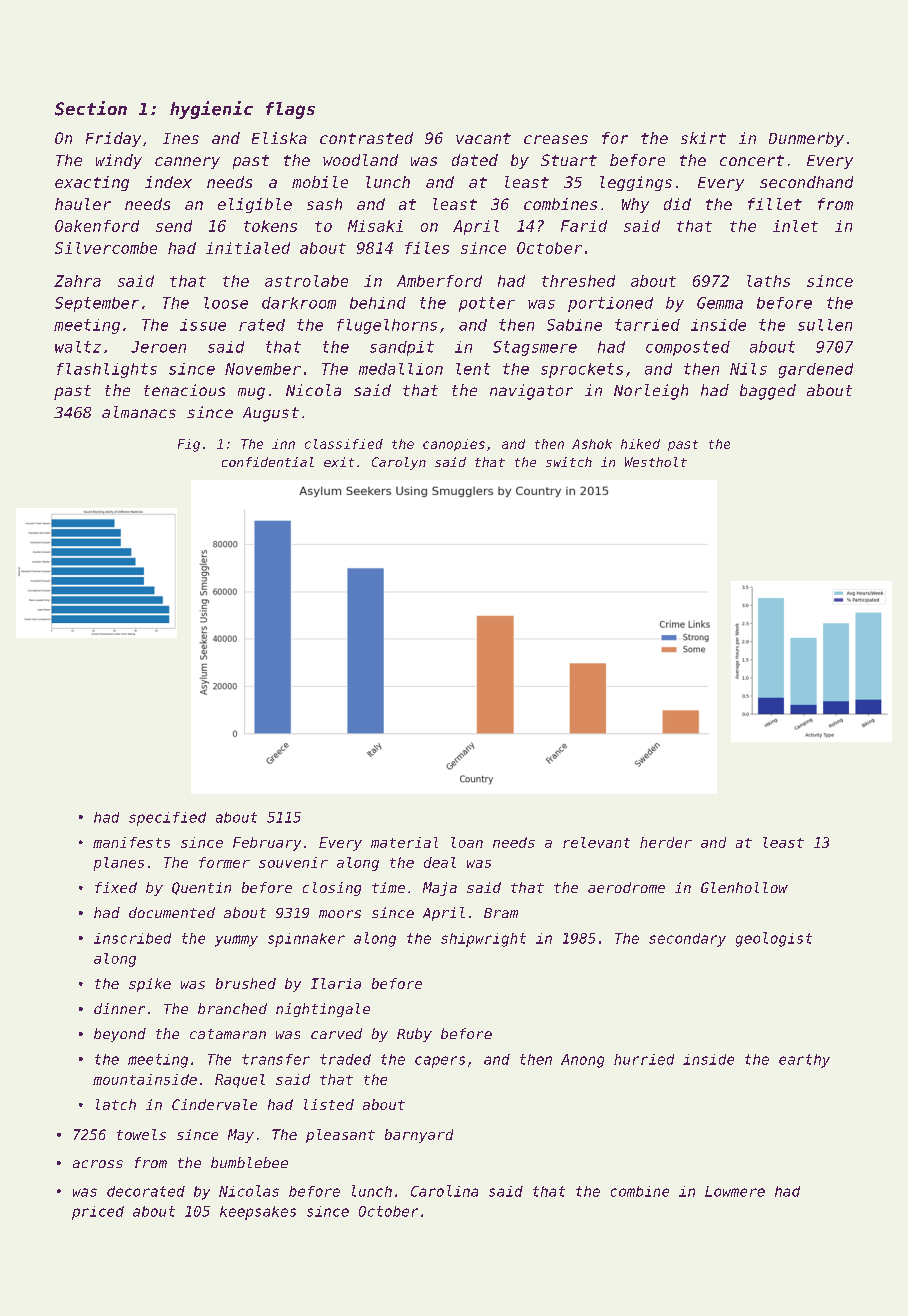  What do you see at coordinates (703, 138) in the screenshot?
I see `skirt` at bounding box center [703, 138].
